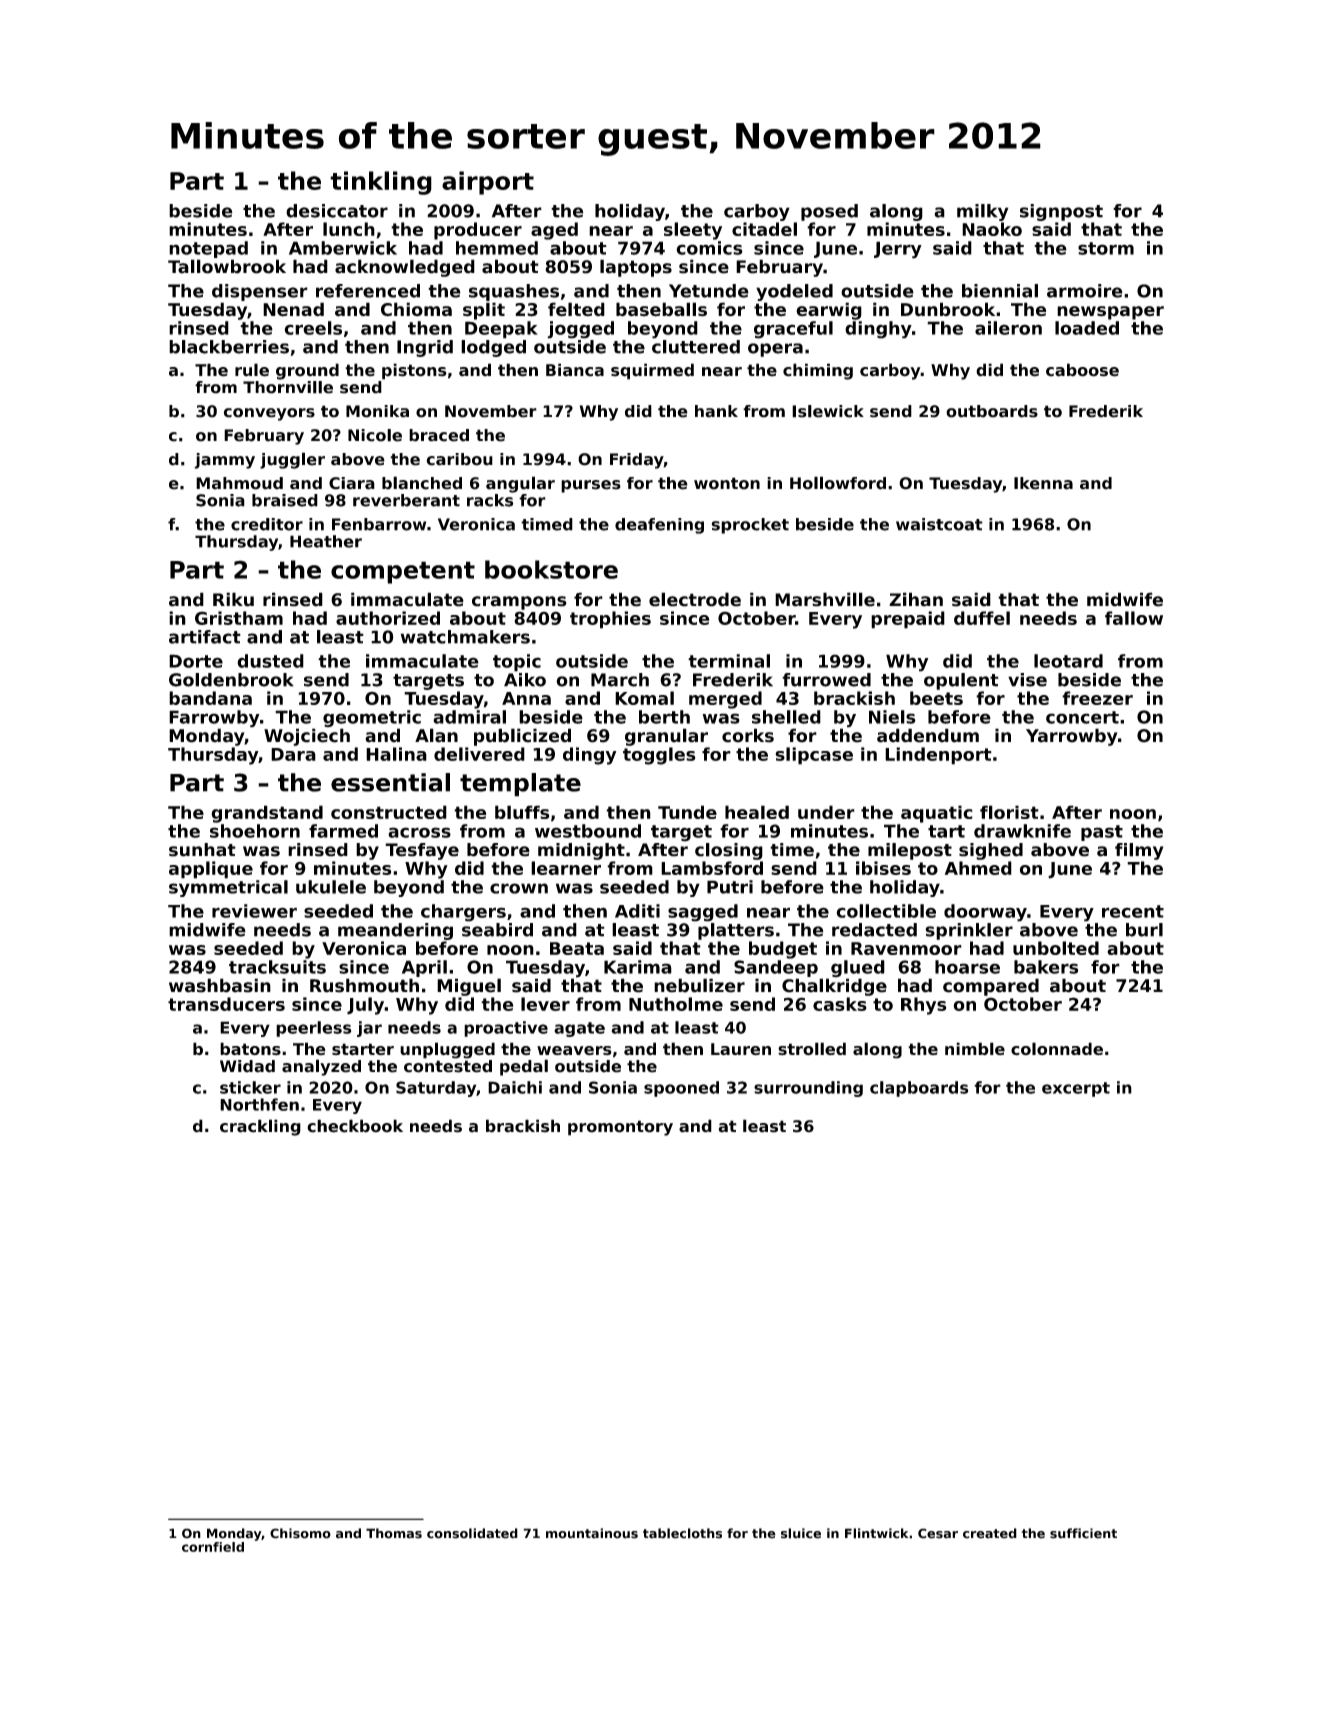 The width and height of the screenshot is (1332, 1723). Describe the element at coordinates (1046, 967) in the screenshot. I see `bakers` at that location.
